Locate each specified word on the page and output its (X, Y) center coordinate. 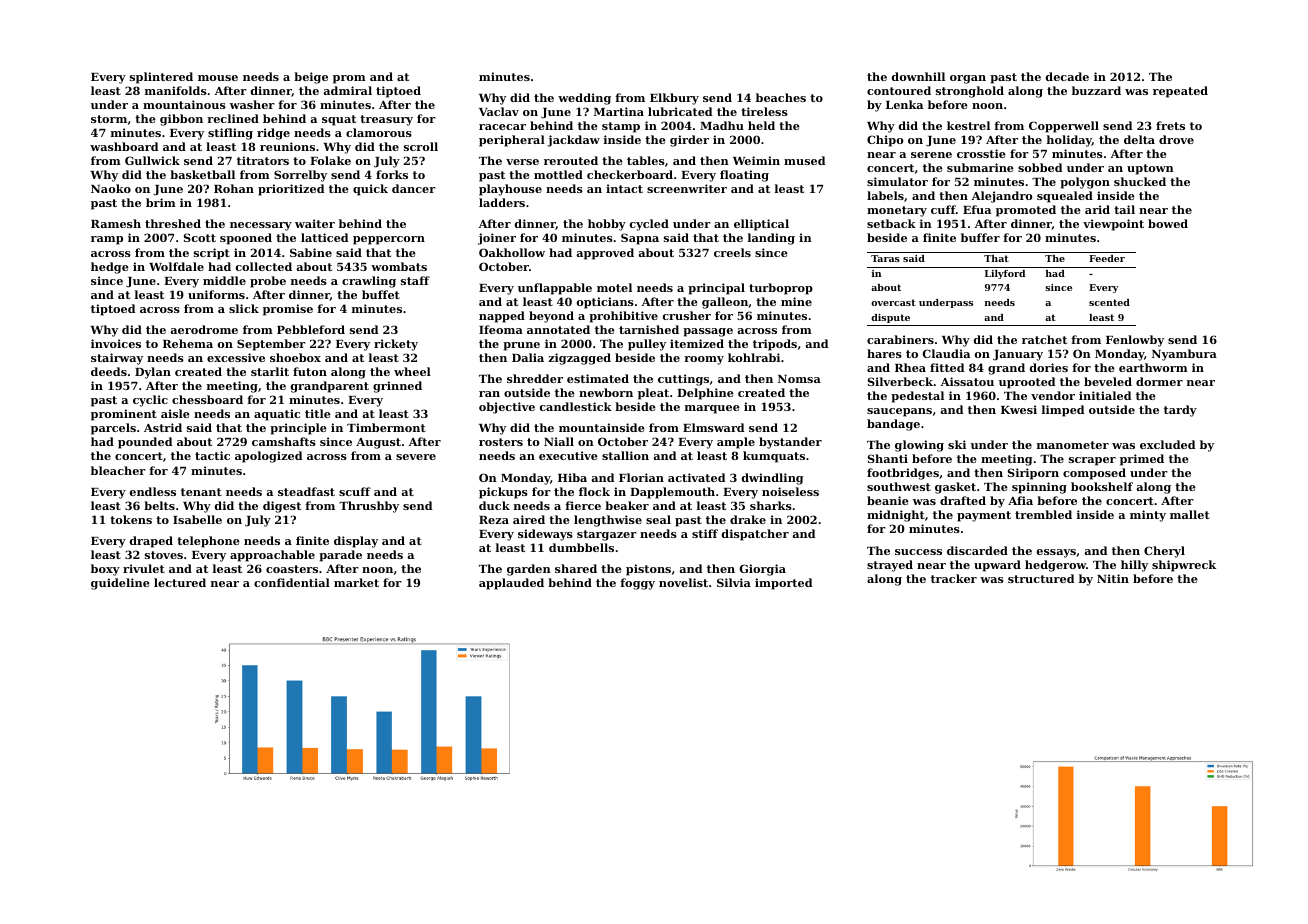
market (356, 582)
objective (507, 408)
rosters (501, 442)
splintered (161, 78)
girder (689, 141)
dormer (1159, 381)
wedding (584, 99)
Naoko (111, 188)
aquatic (277, 415)
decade (1067, 76)
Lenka (904, 104)
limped (1063, 411)
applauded (511, 584)
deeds (109, 371)
